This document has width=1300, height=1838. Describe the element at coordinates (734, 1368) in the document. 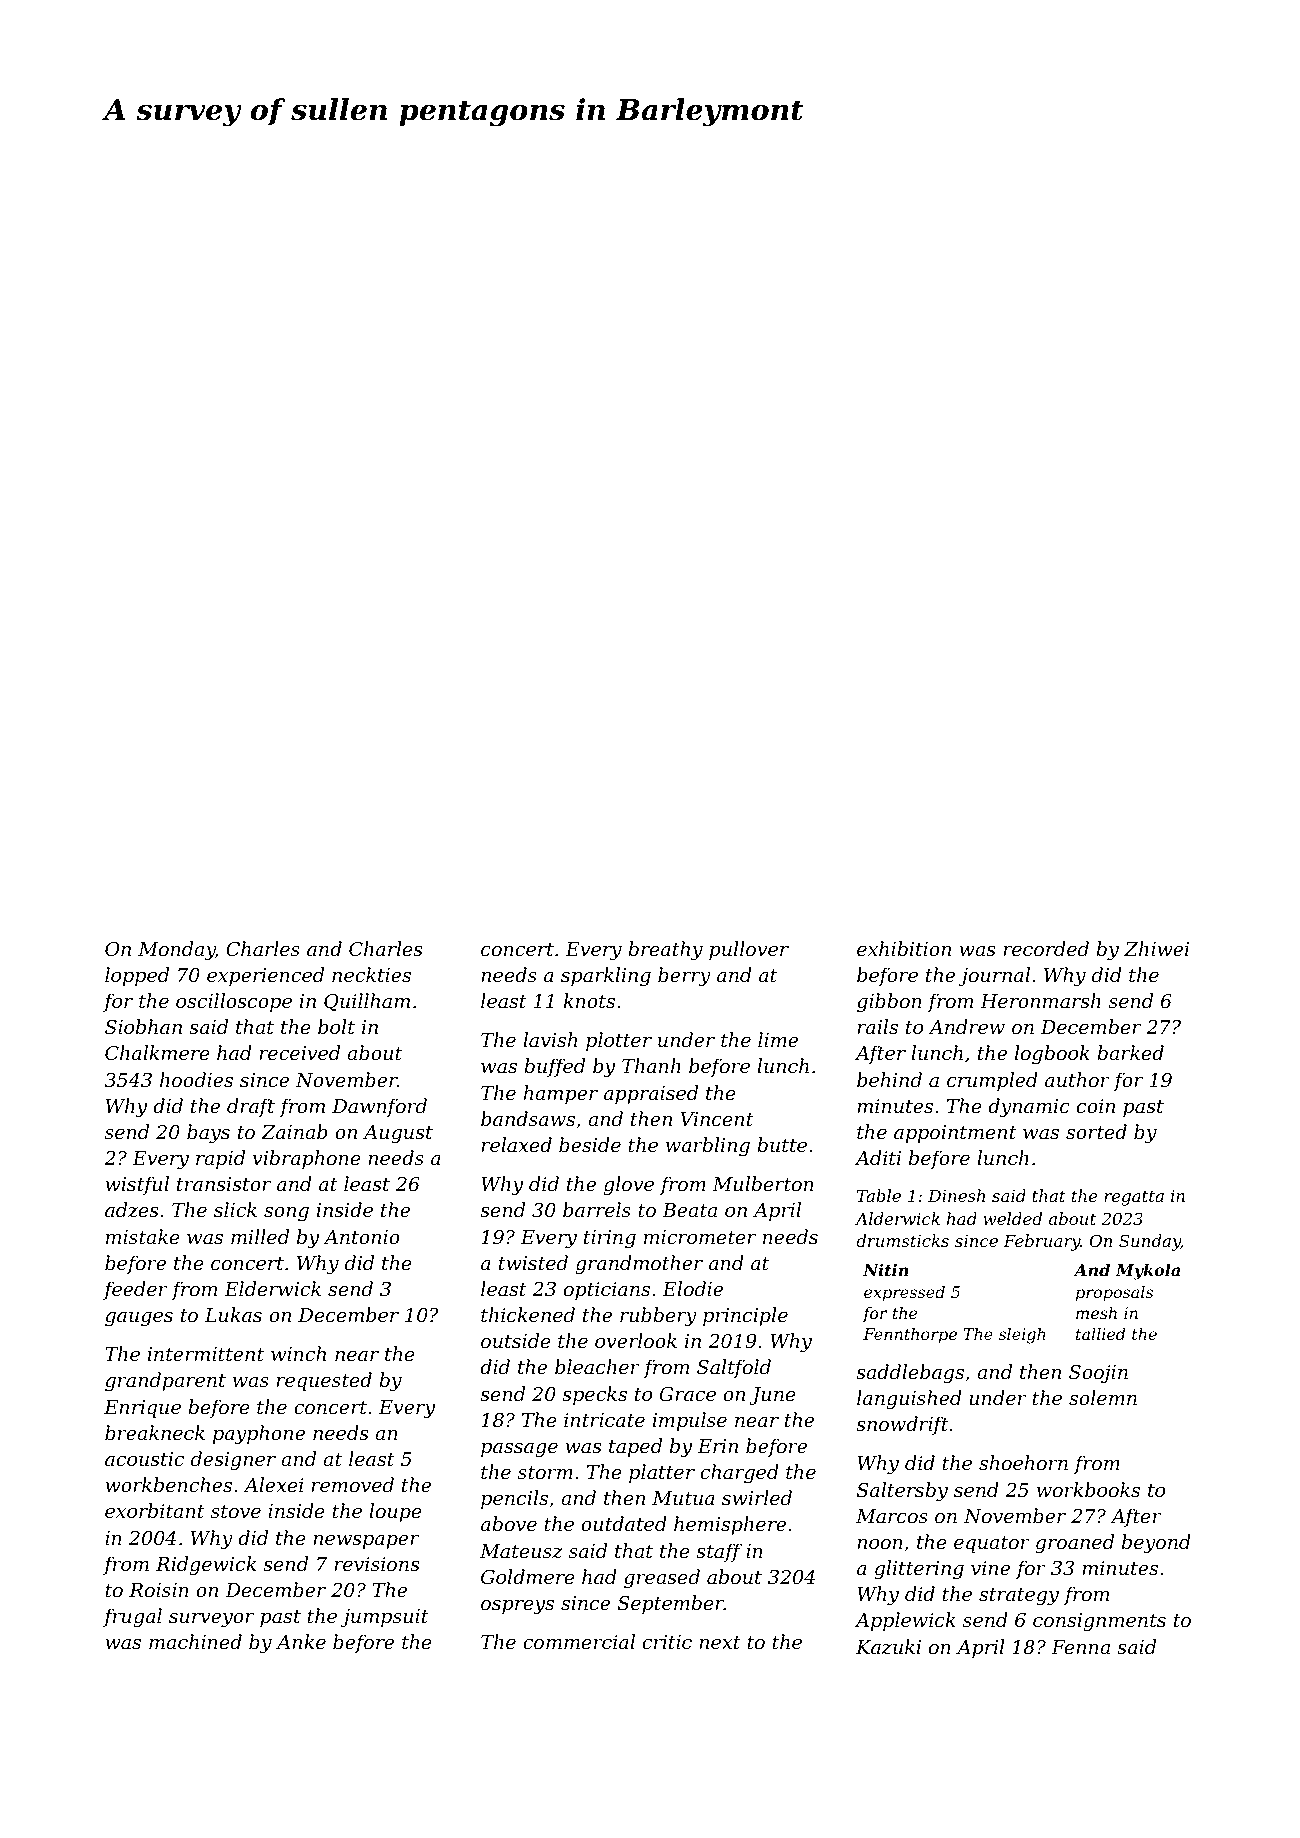

I see `Saltfold` at that location.
